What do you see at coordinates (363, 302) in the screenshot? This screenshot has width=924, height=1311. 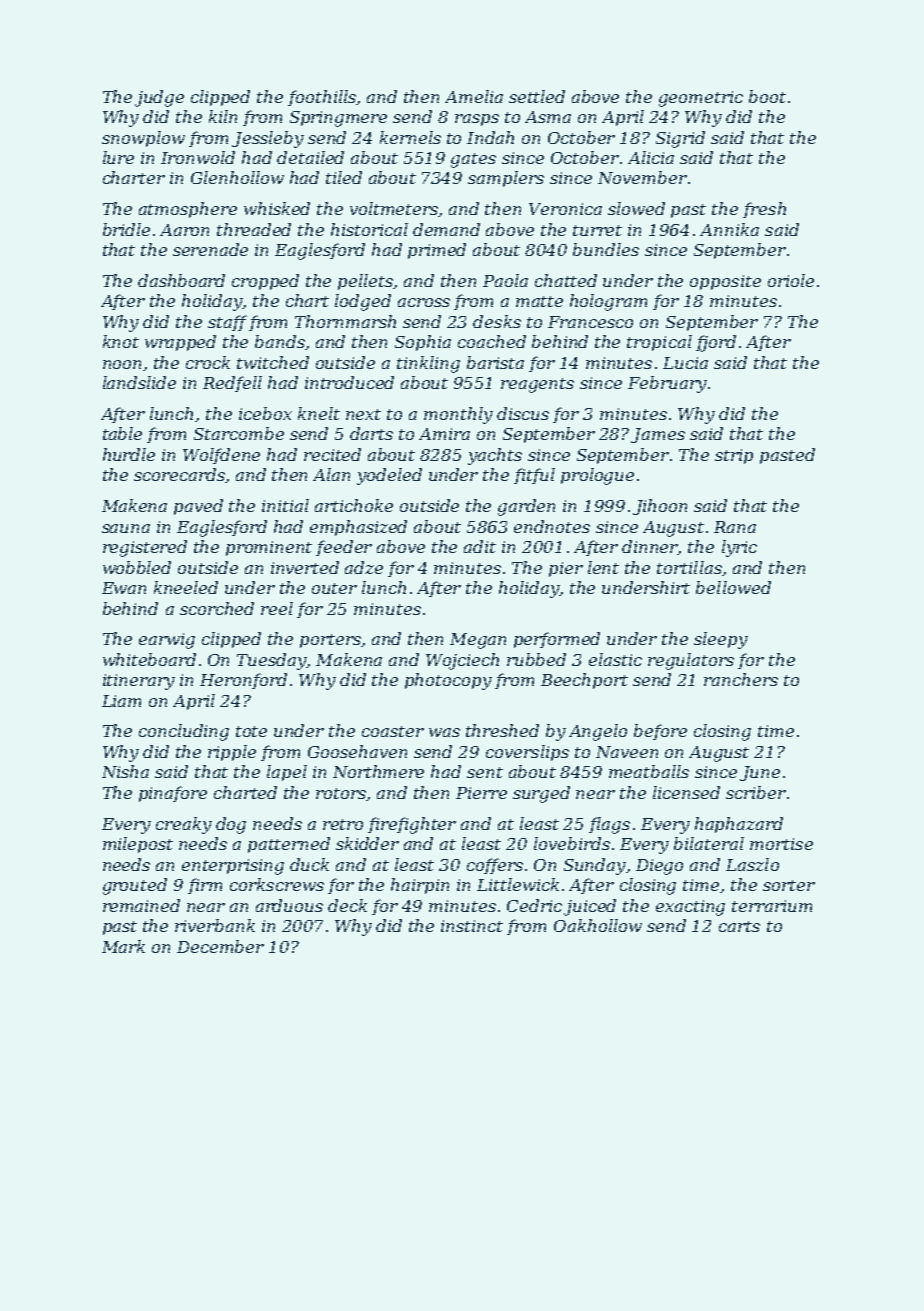 I see `lodged` at bounding box center [363, 302].
